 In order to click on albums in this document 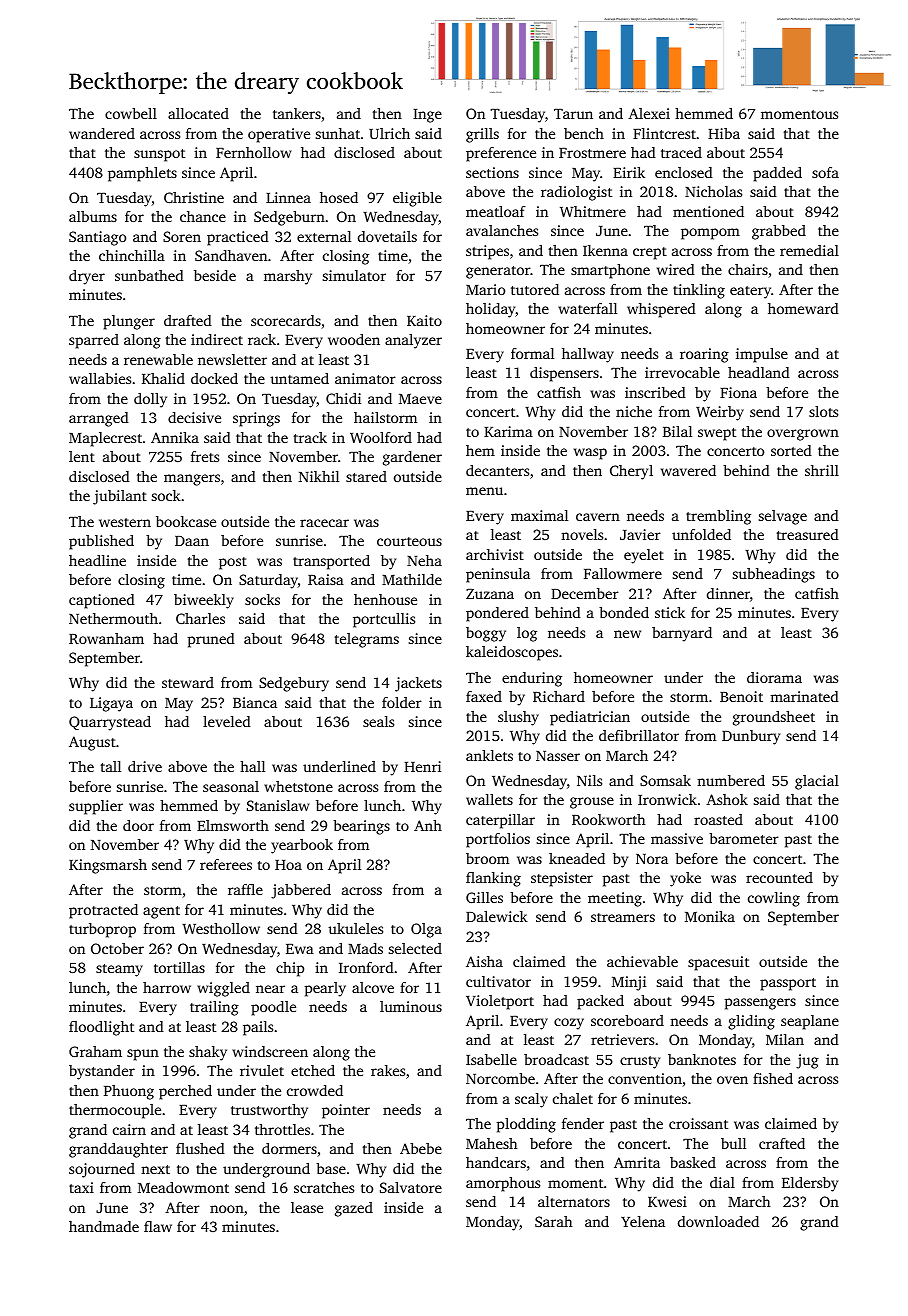, I will do `click(93, 216)`.
